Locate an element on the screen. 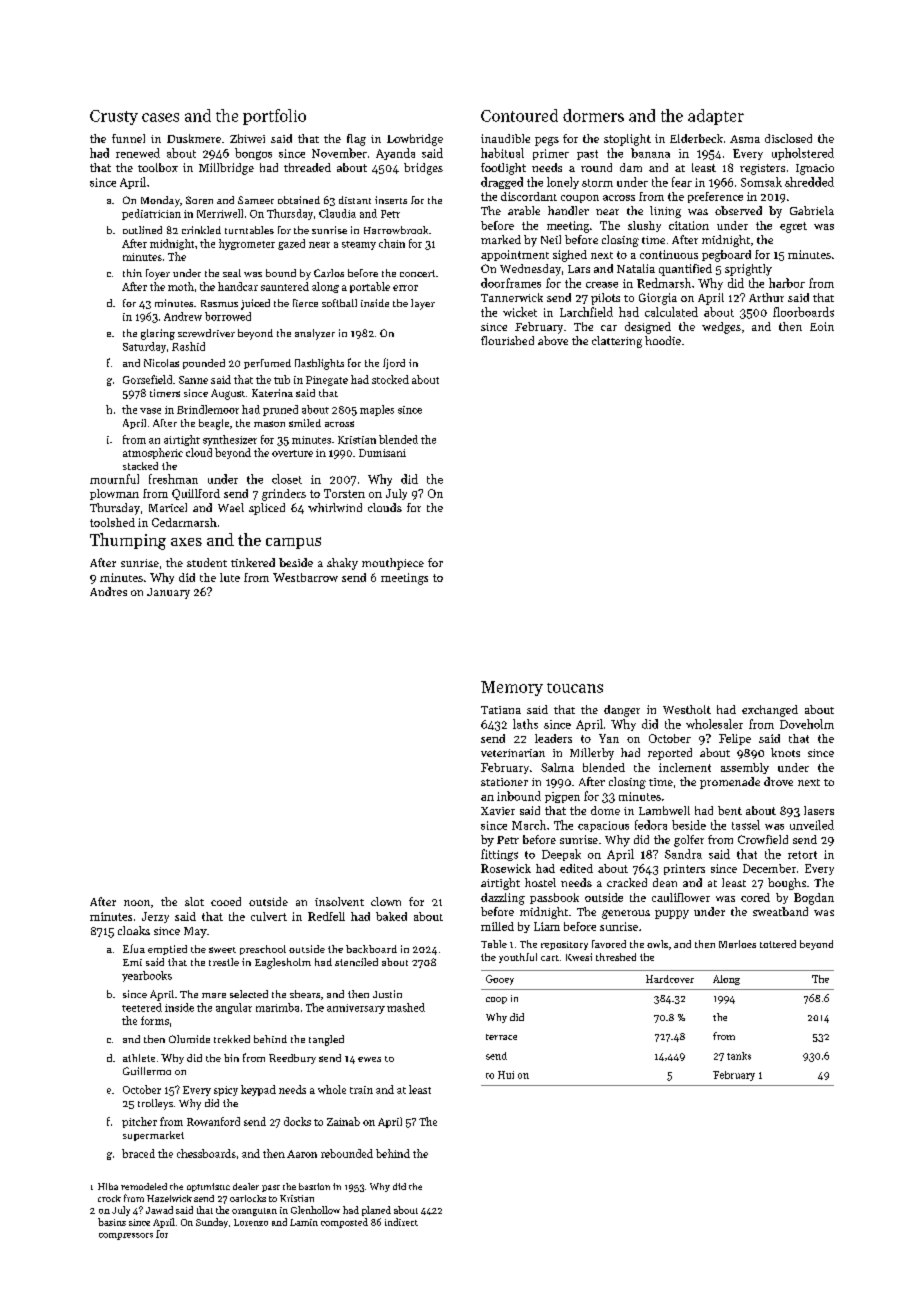 This screenshot has height=1308, width=924. optimistic is located at coordinates (208, 1187).
